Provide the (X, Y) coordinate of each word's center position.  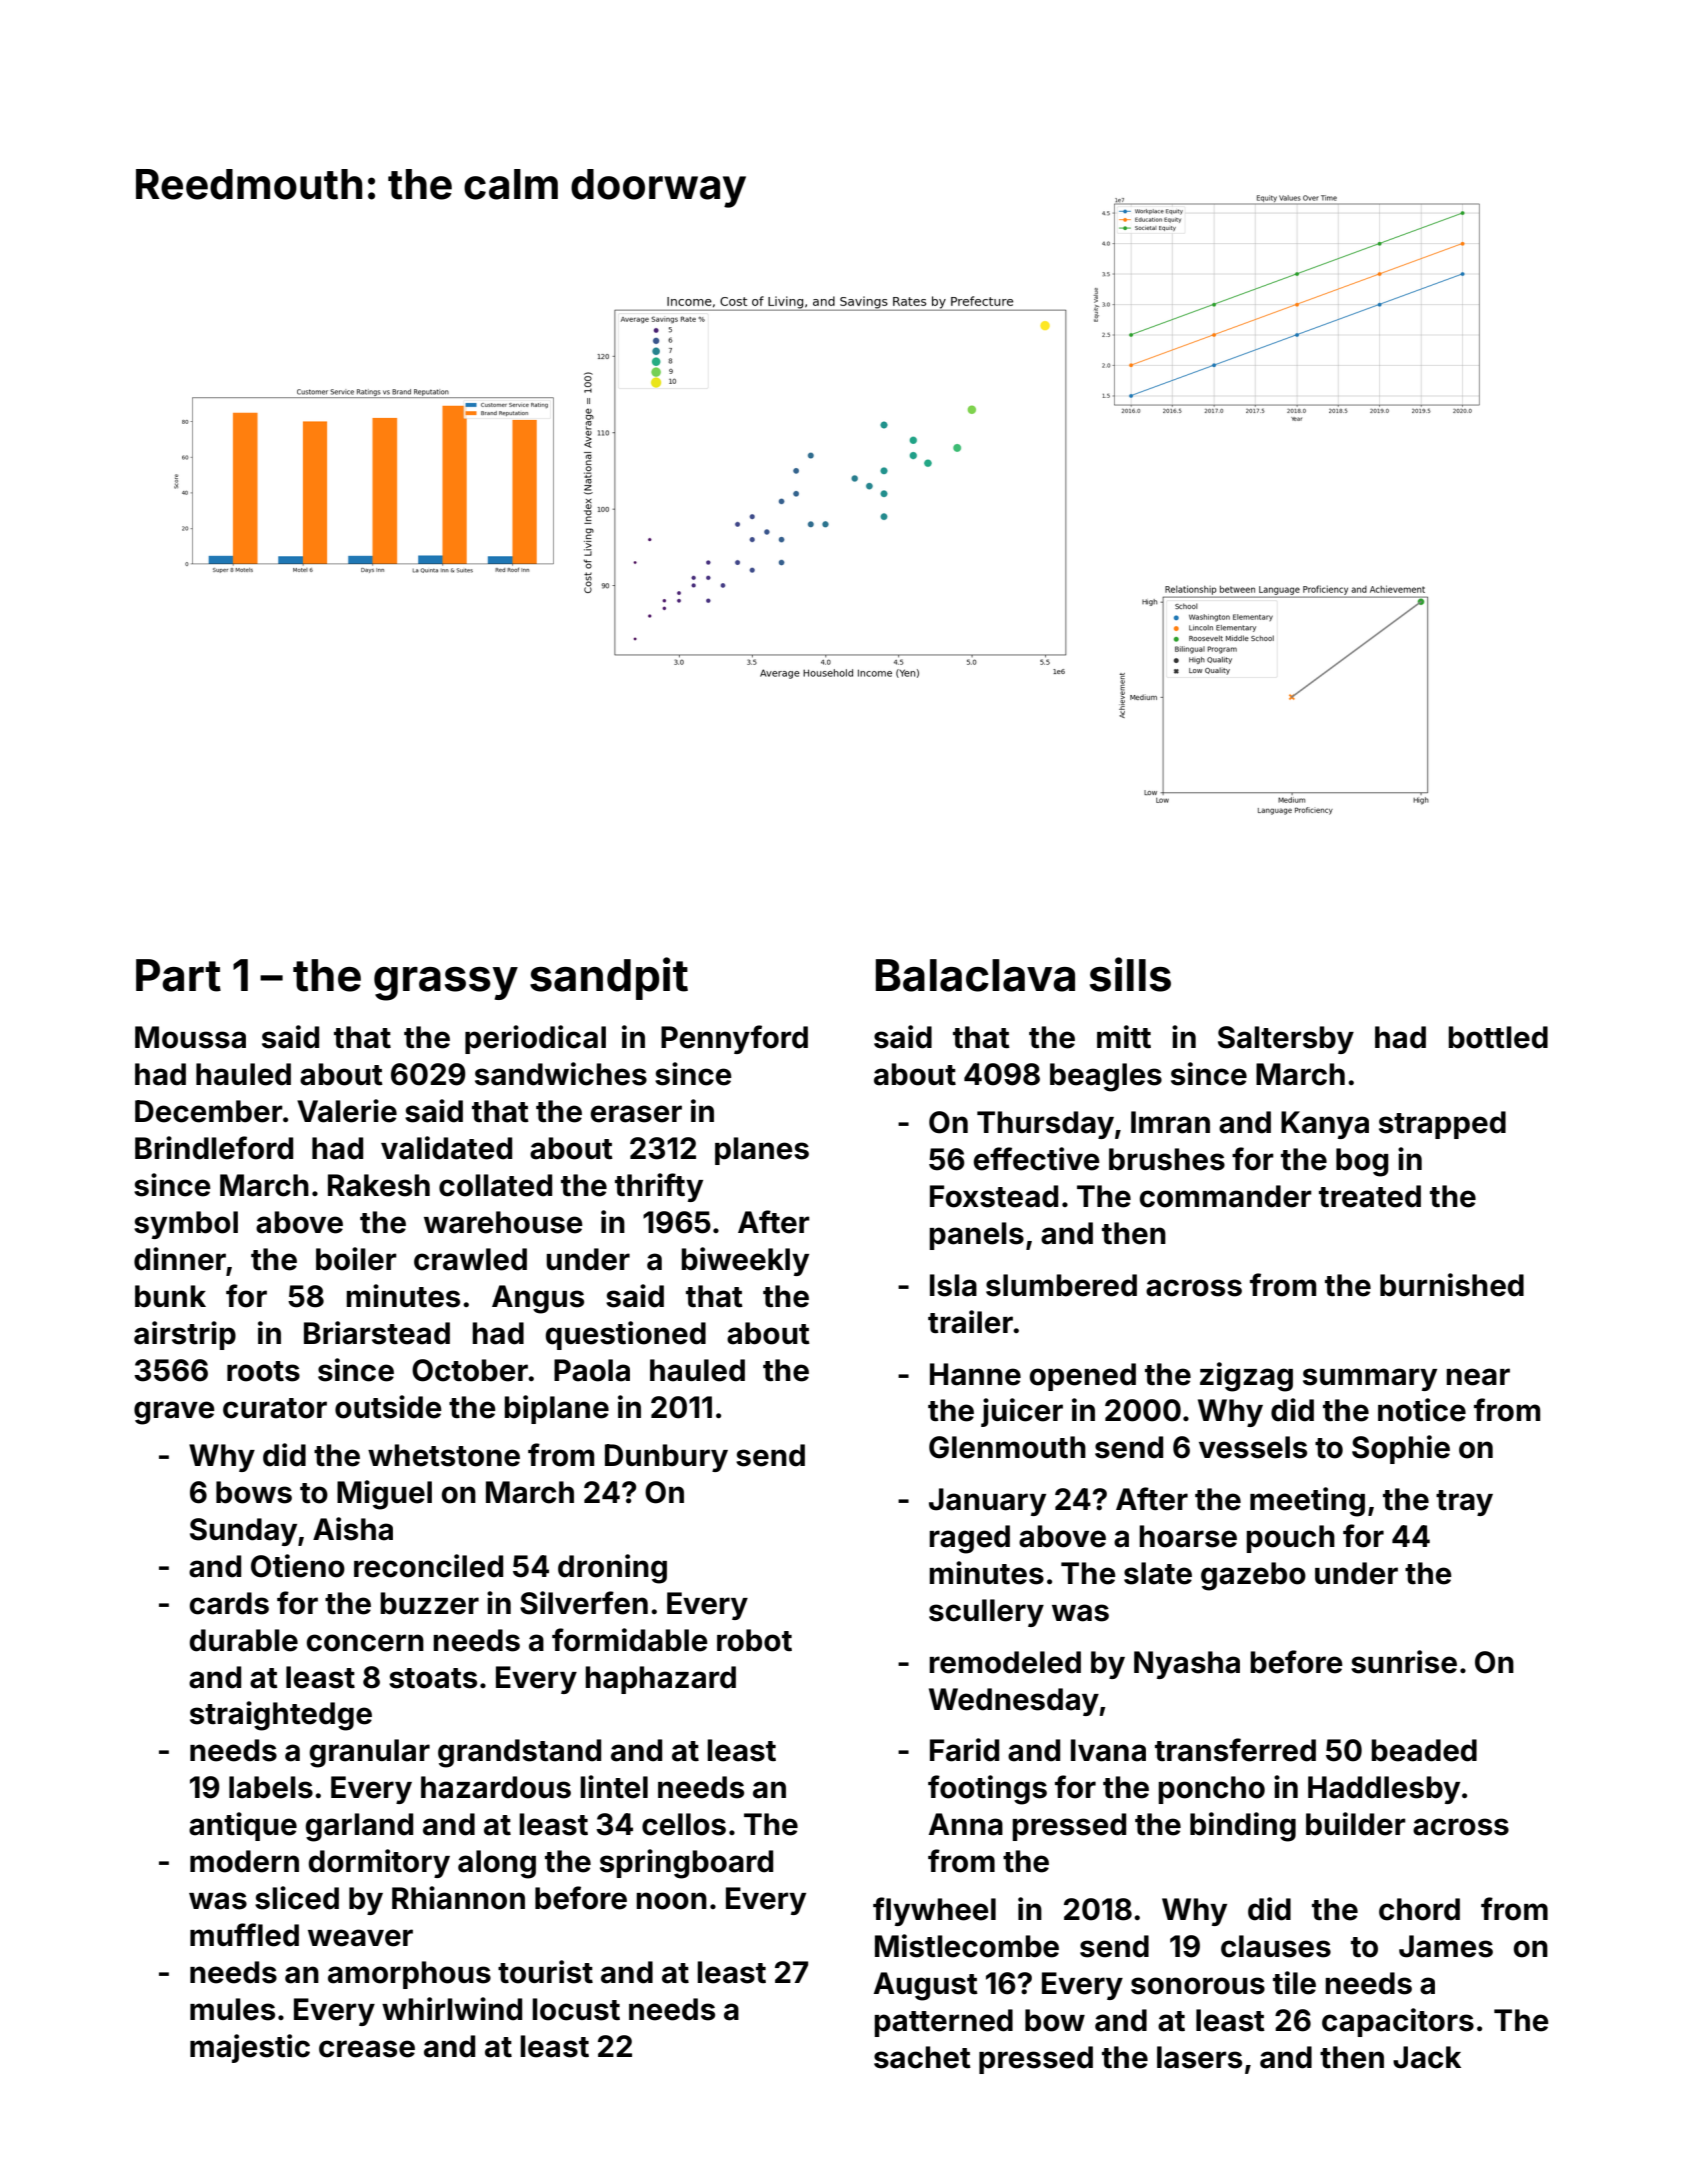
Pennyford (734, 1039)
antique (243, 1826)
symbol (186, 1225)
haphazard (660, 1680)
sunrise (1404, 1662)
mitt (1124, 1036)
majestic (250, 2048)
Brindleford (214, 1148)
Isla (953, 1285)
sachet (922, 2057)
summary (1370, 1379)
